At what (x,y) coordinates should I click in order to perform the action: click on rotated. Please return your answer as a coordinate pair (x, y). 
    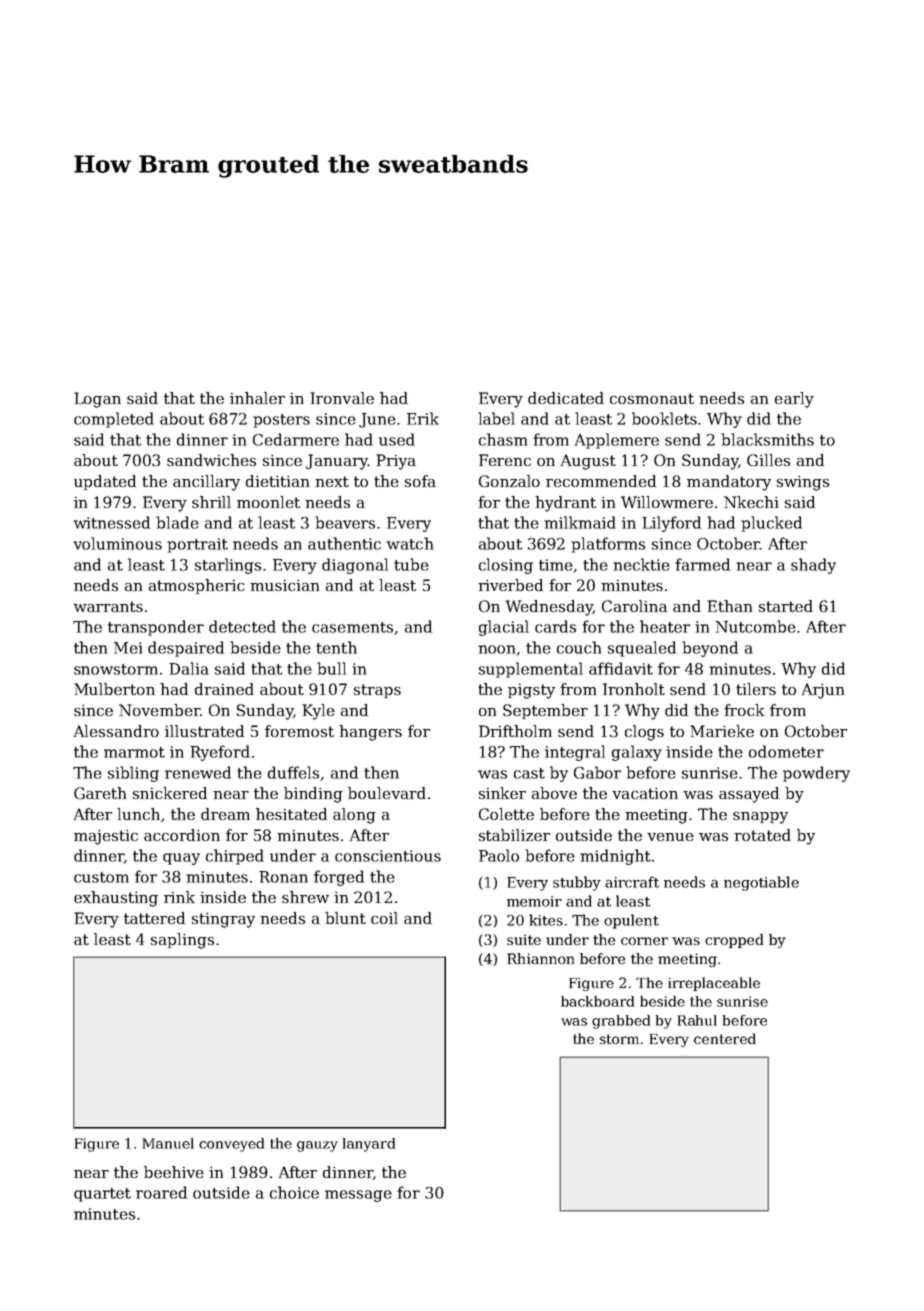
    Looking at the image, I should click on (762, 835).
